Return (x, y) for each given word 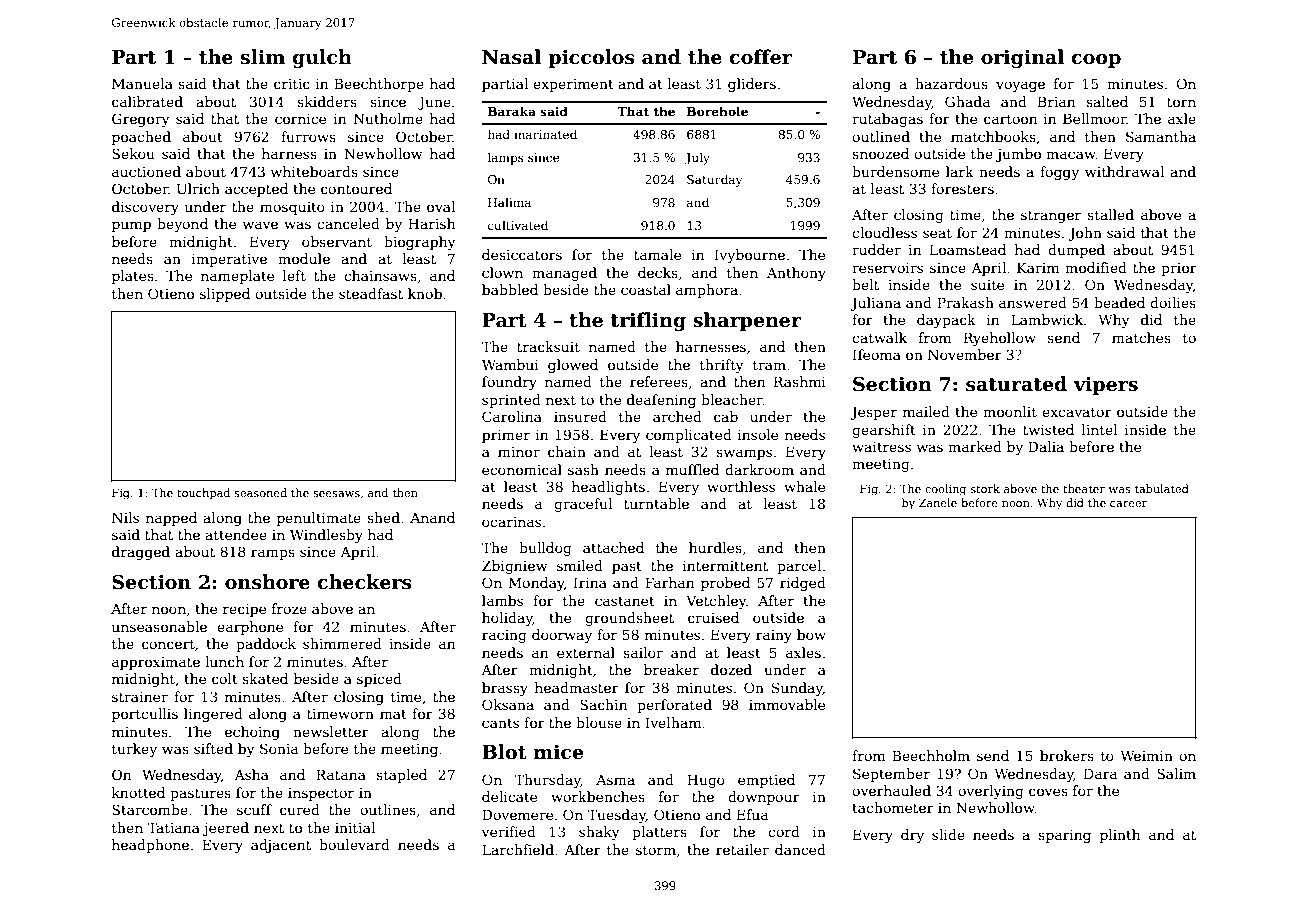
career (1128, 504)
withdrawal (1124, 171)
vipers (1105, 386)
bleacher (732, 399)
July (697, 158)
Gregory (141, 120)
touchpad (203, 494)
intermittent (725, 566)
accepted (256, 190)
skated (265, 678)
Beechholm (931, 755)
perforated (674, 706)
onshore (267, 582)
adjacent (281, 846)
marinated (545, 134)
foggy (1059, 173)
